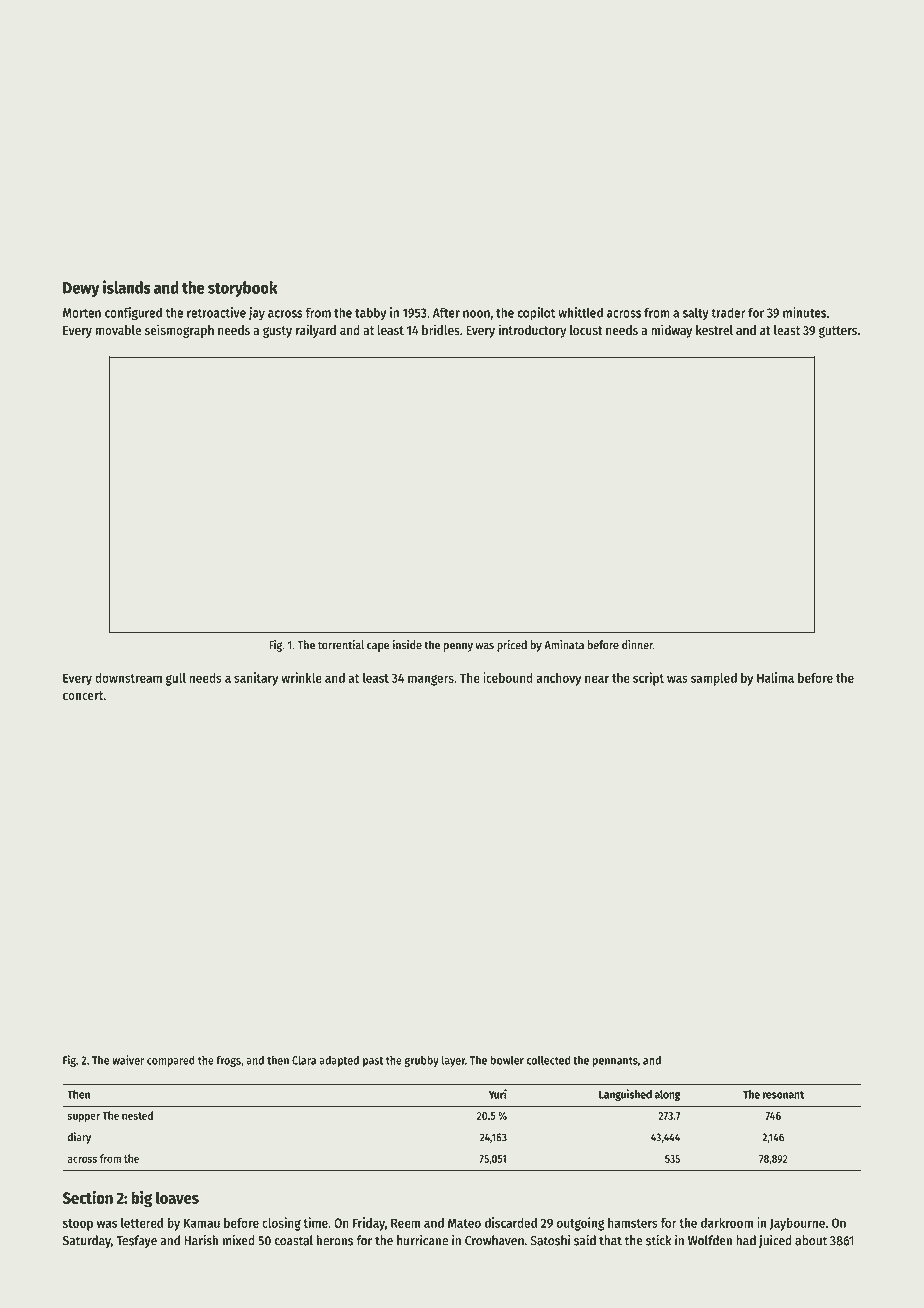 This screenshot has width=924, height=1308. What do you see at coordinates (838, 332) in the screenshot?
I see `gutters` at bounding box center [838, 332].
